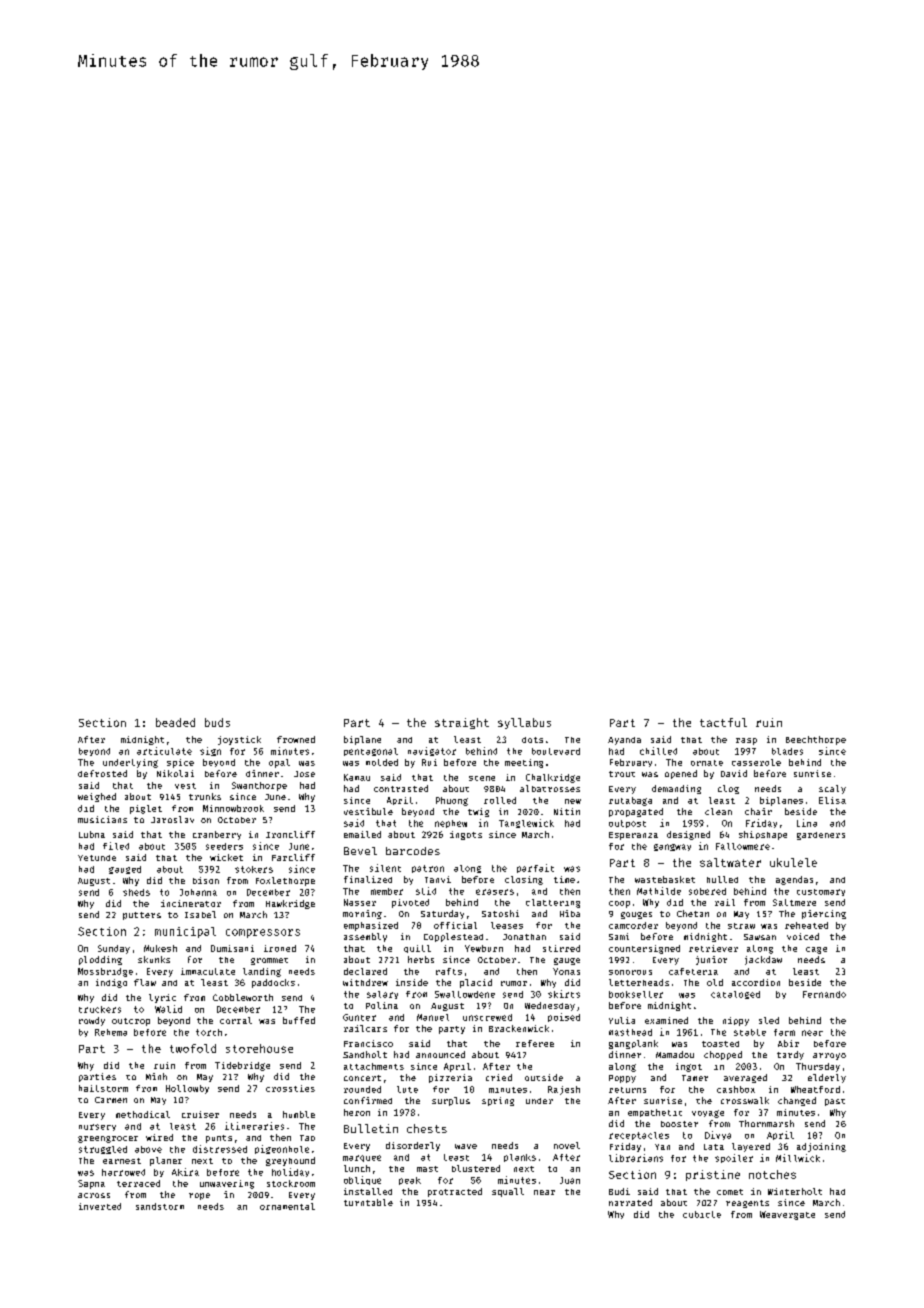  Describe the element at coordinates (639, 982) in the screenshot. I see `letterheads` at that location.
